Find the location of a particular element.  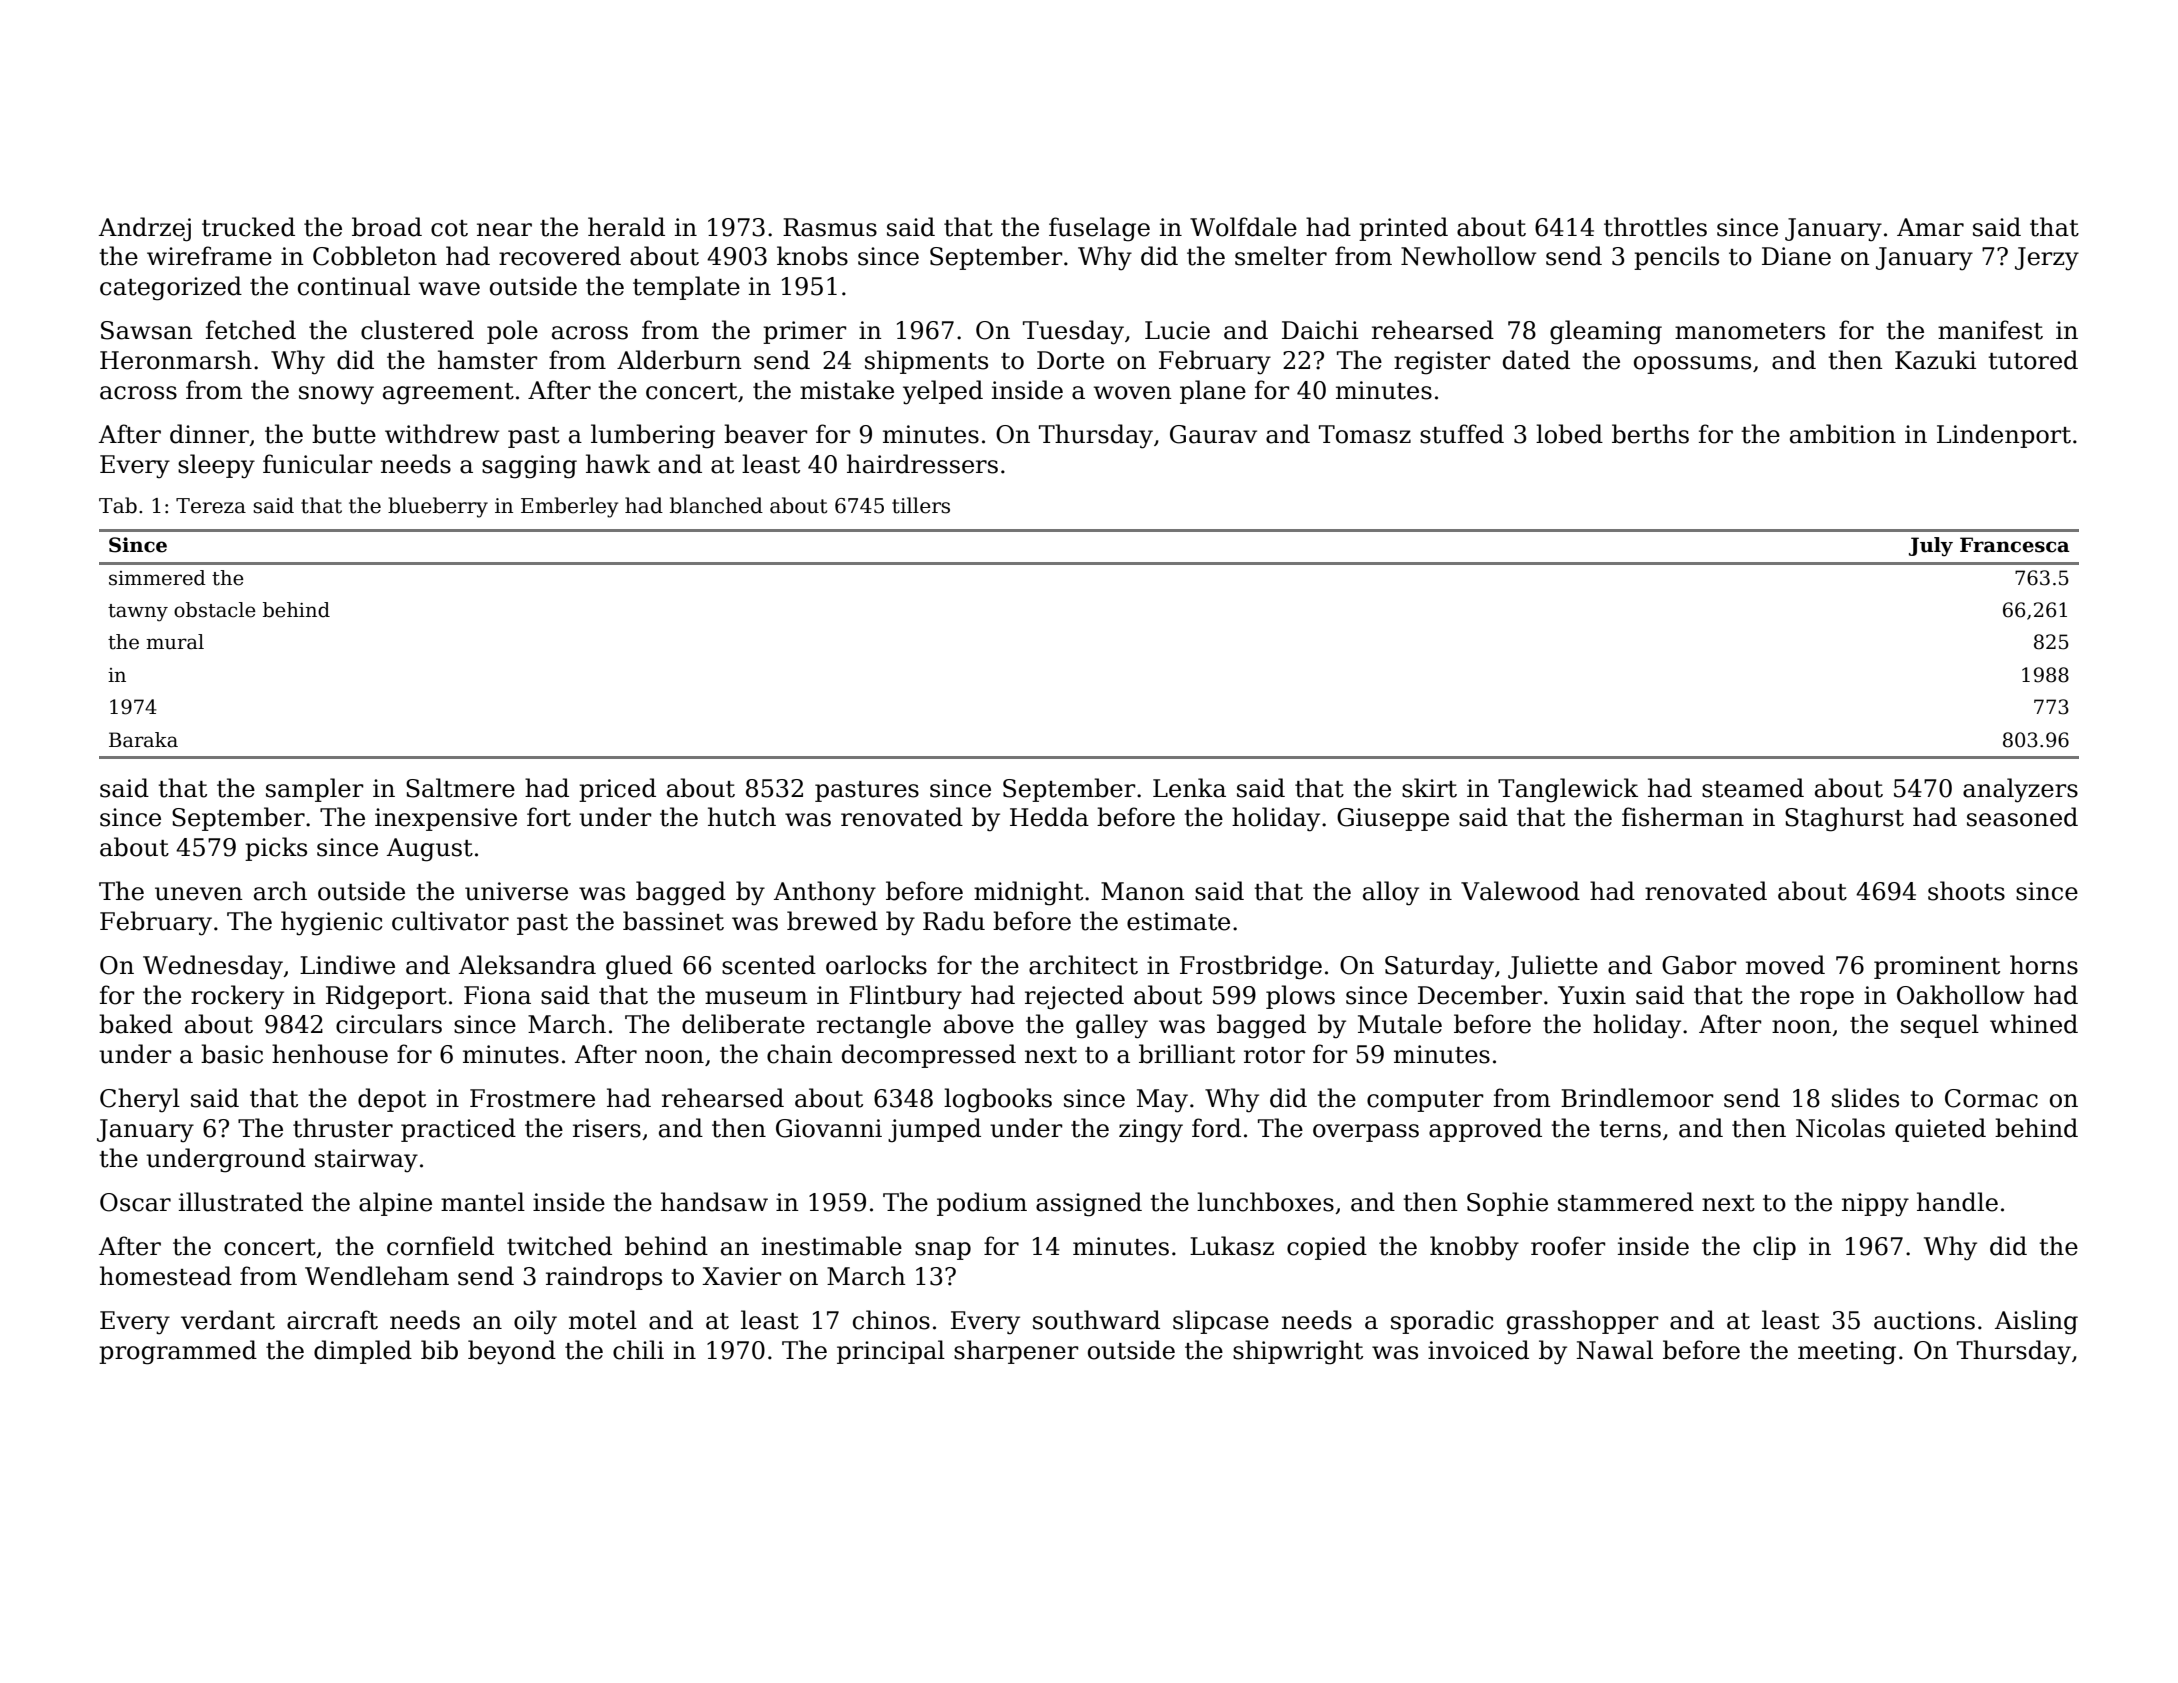

Amar is located at coordinates (1930, 227).
